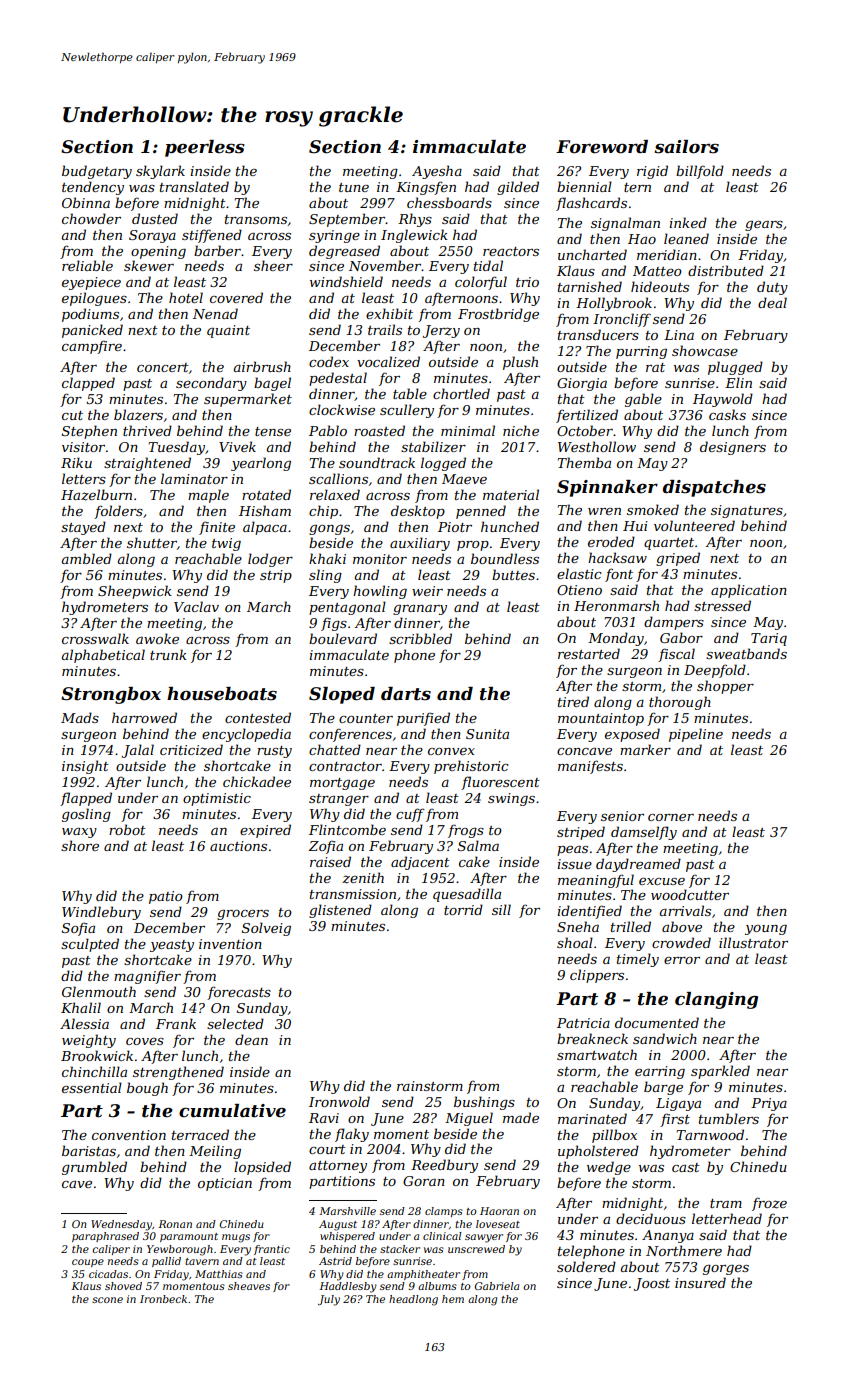  I want to click on Ironbeck, so click(163, 1299).
